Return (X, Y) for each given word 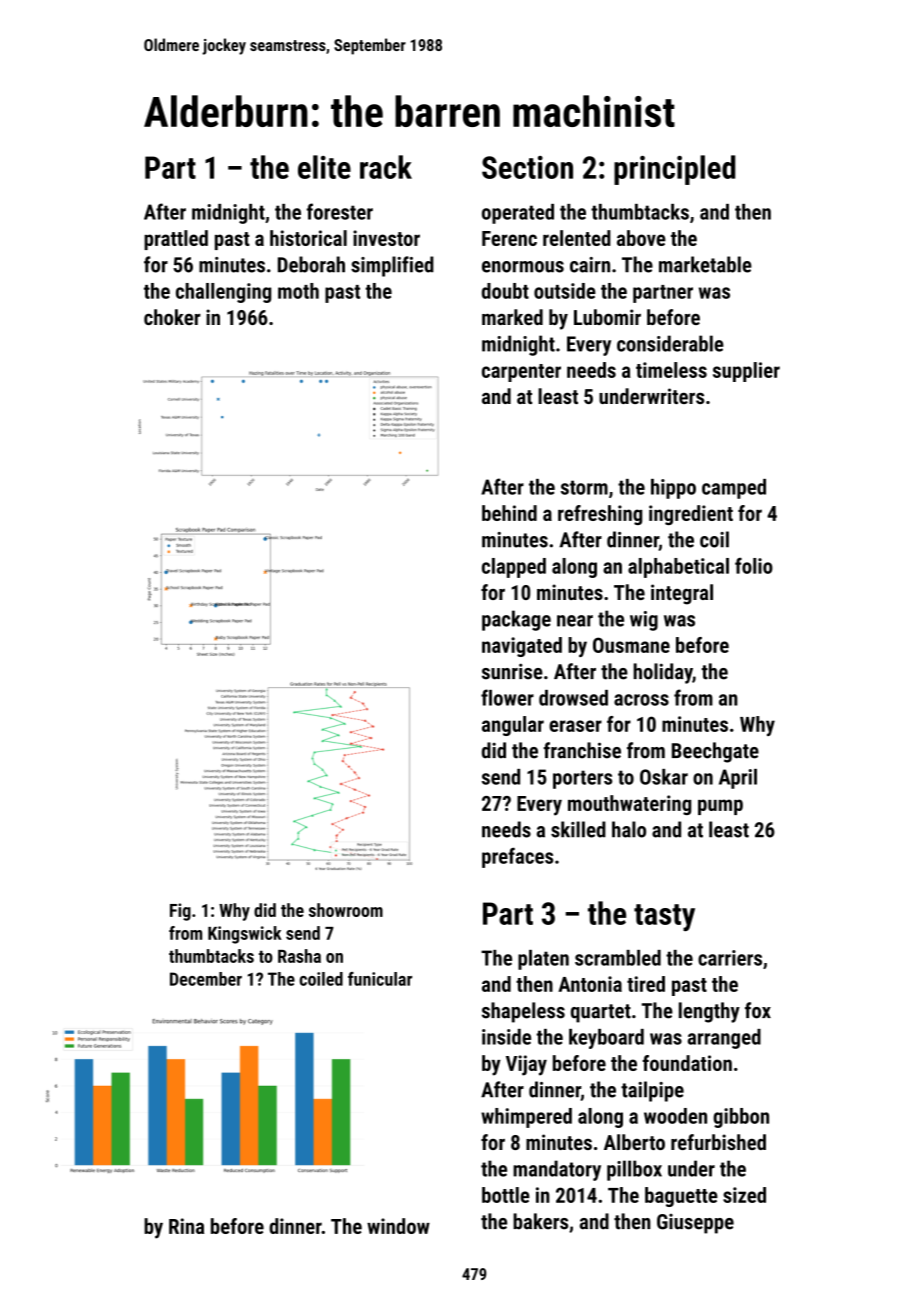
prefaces (517, 857)
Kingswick (245, 935)
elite (324, 167)
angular (513, 726)
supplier (746, 372)
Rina (186, 1226)
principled (674, 170)
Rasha (299, 956)
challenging (223, 293)
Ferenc (509, 238)
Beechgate (715, 752)
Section (527, 167)
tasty (664, 917)
